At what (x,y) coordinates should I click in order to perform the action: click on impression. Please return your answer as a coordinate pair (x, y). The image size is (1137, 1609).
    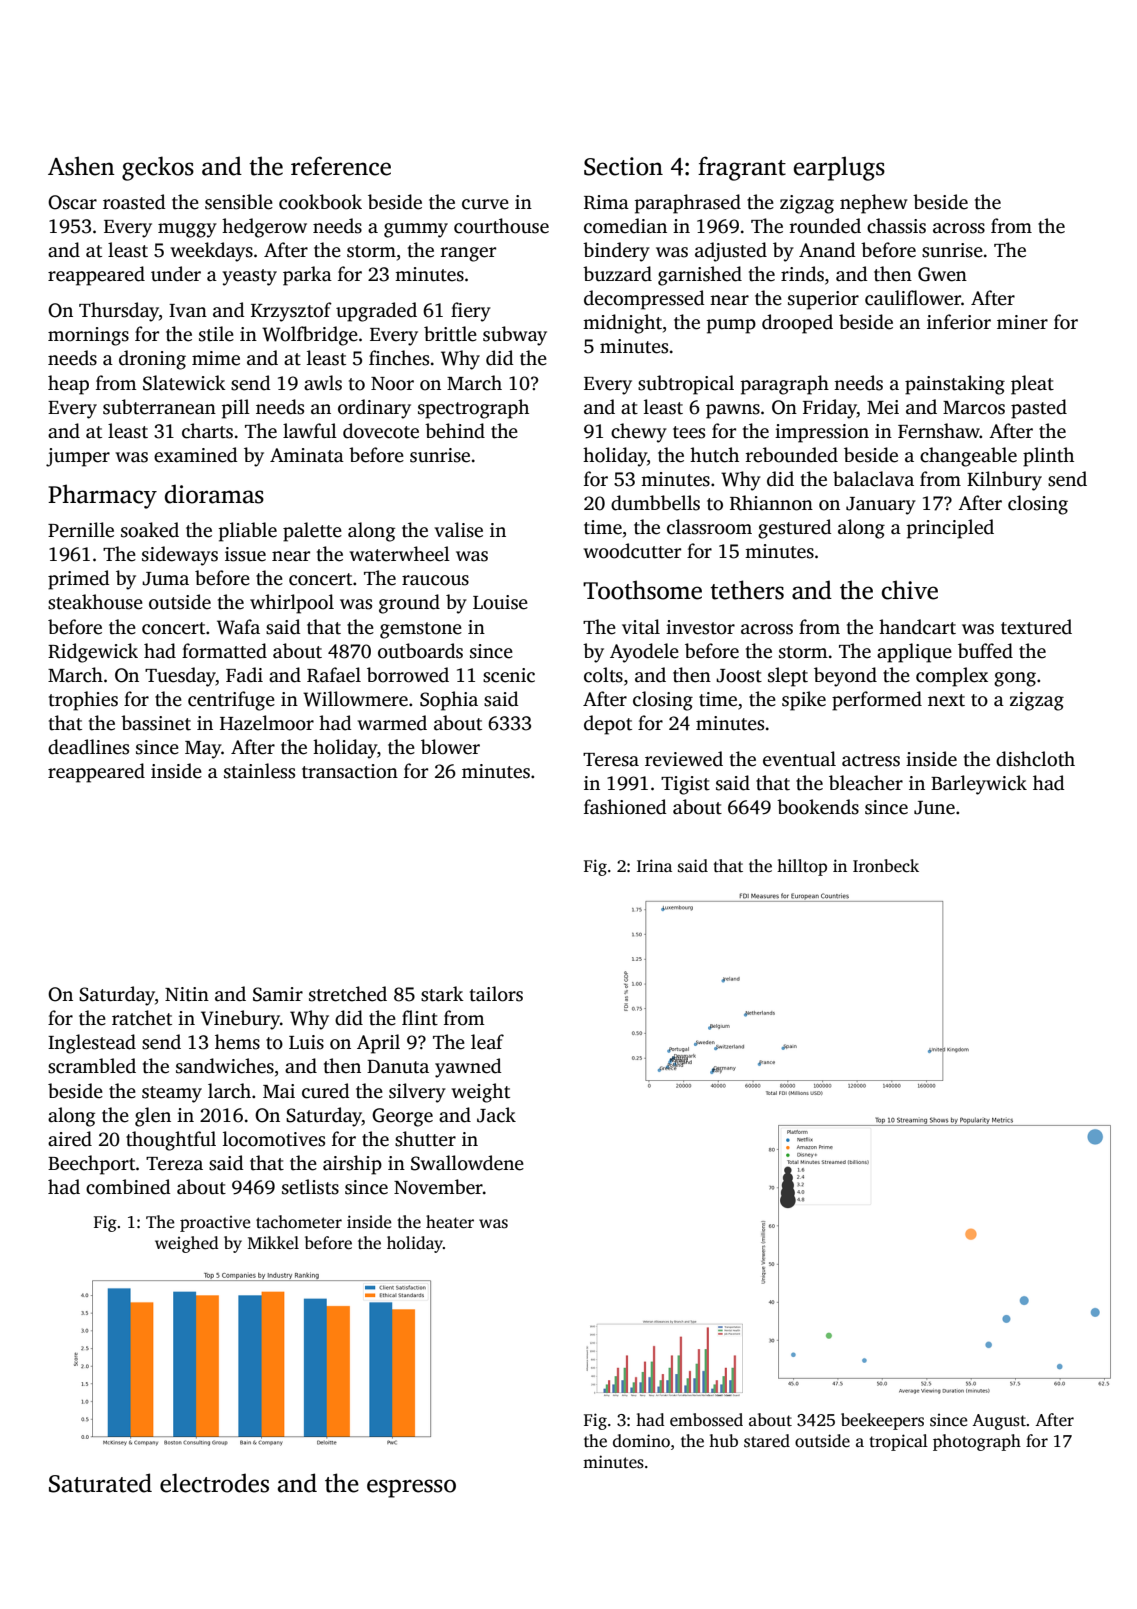
    Looking at the image, I should click on (822, 433).
